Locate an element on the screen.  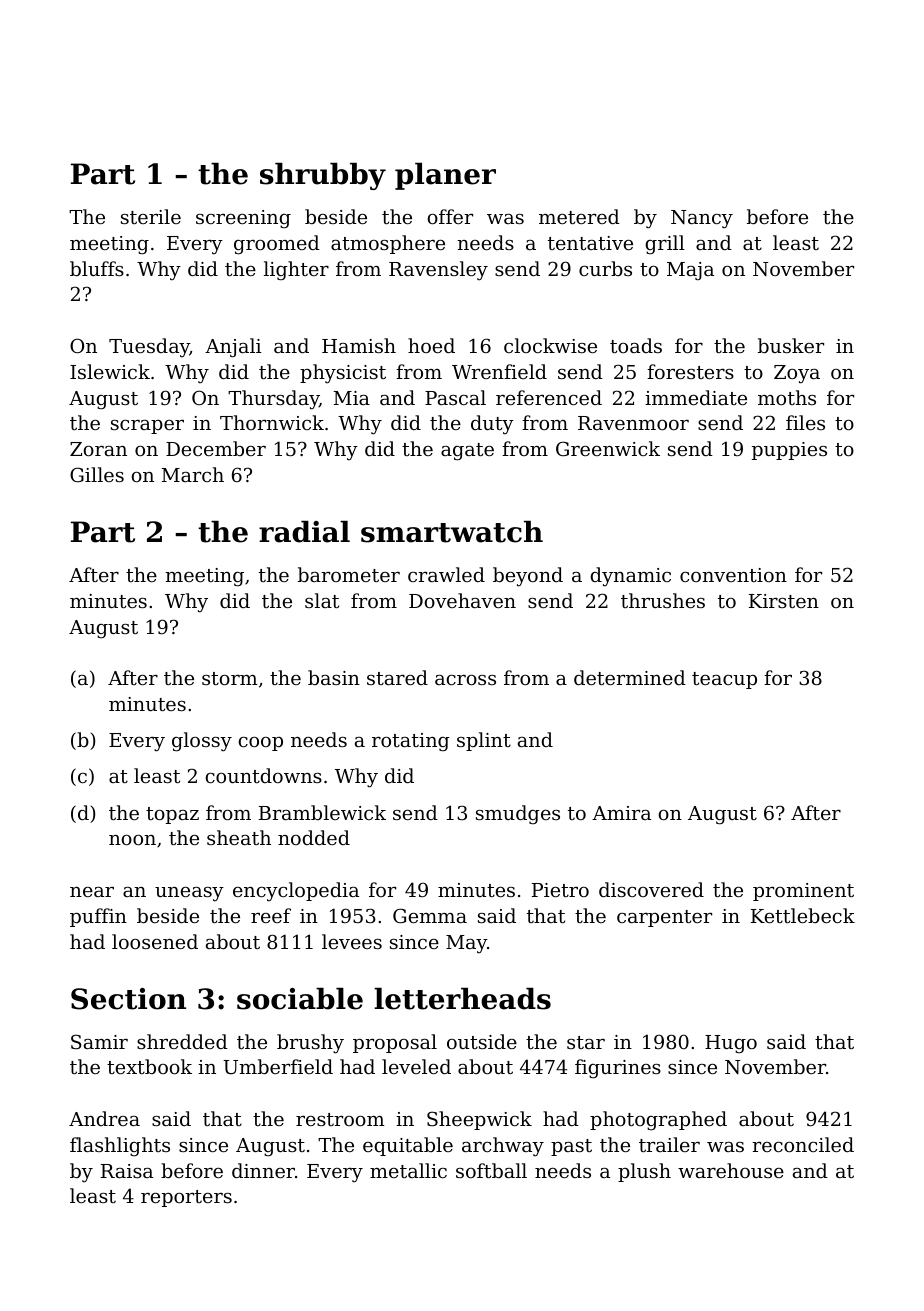
Anjali is located at coordinates (233, 348).
